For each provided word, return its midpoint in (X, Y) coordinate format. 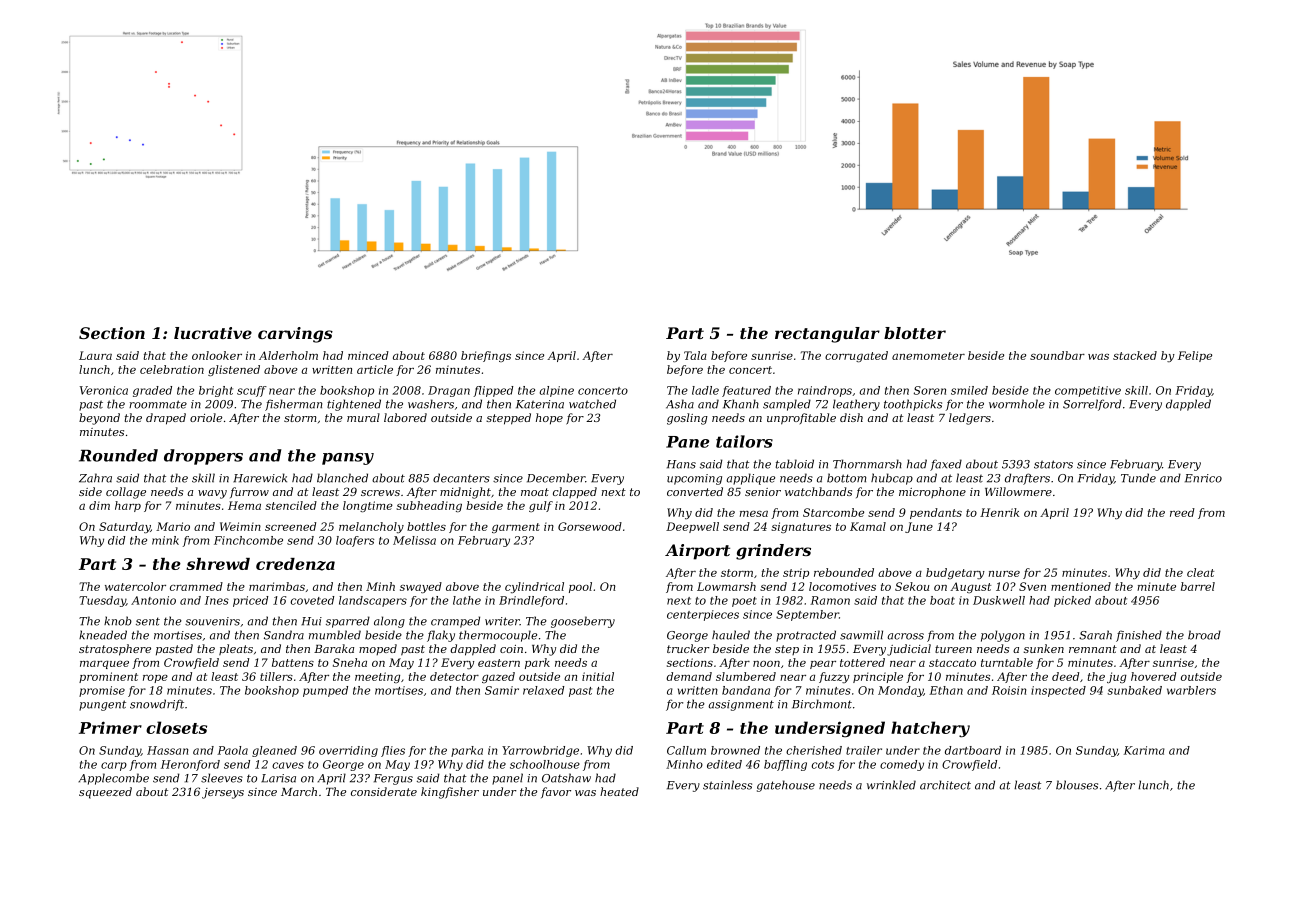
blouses (1077, 785)
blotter (915, 333)
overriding (348, 751)
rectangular (827, 335)
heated (619, 791)
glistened (234, 370)
